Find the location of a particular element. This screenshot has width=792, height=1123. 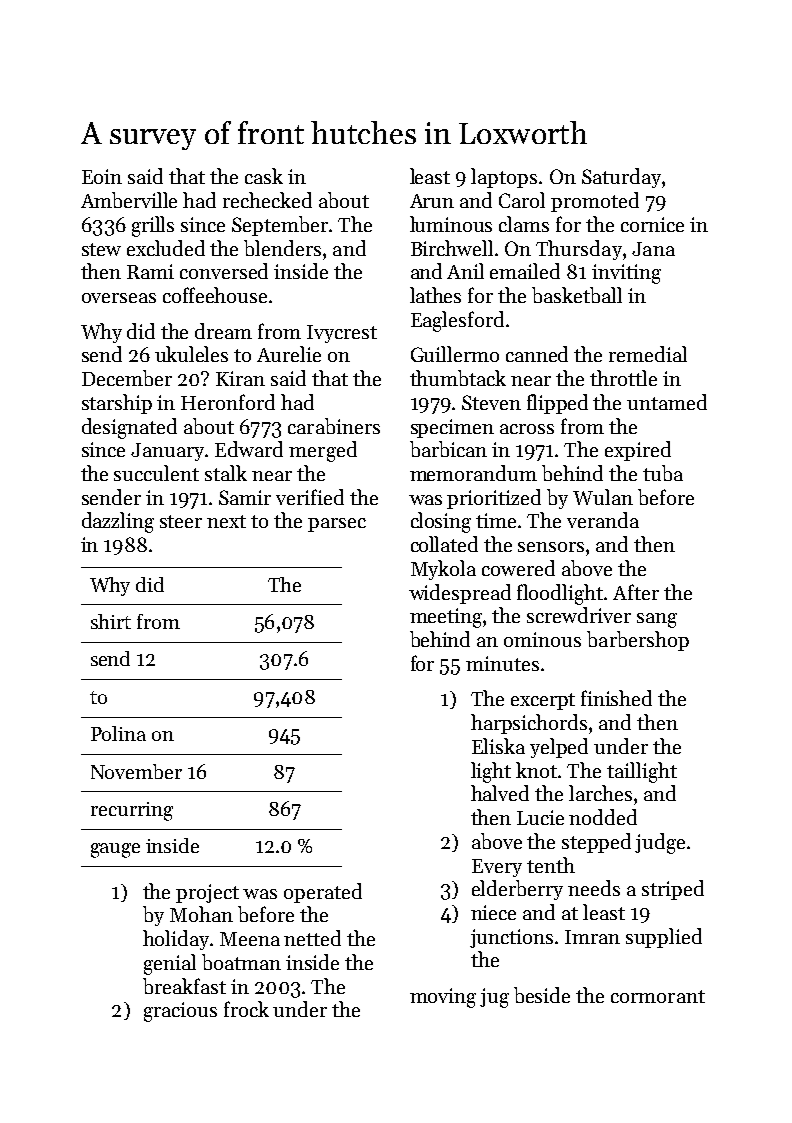

Arun is located at coordinates (432, 201).
